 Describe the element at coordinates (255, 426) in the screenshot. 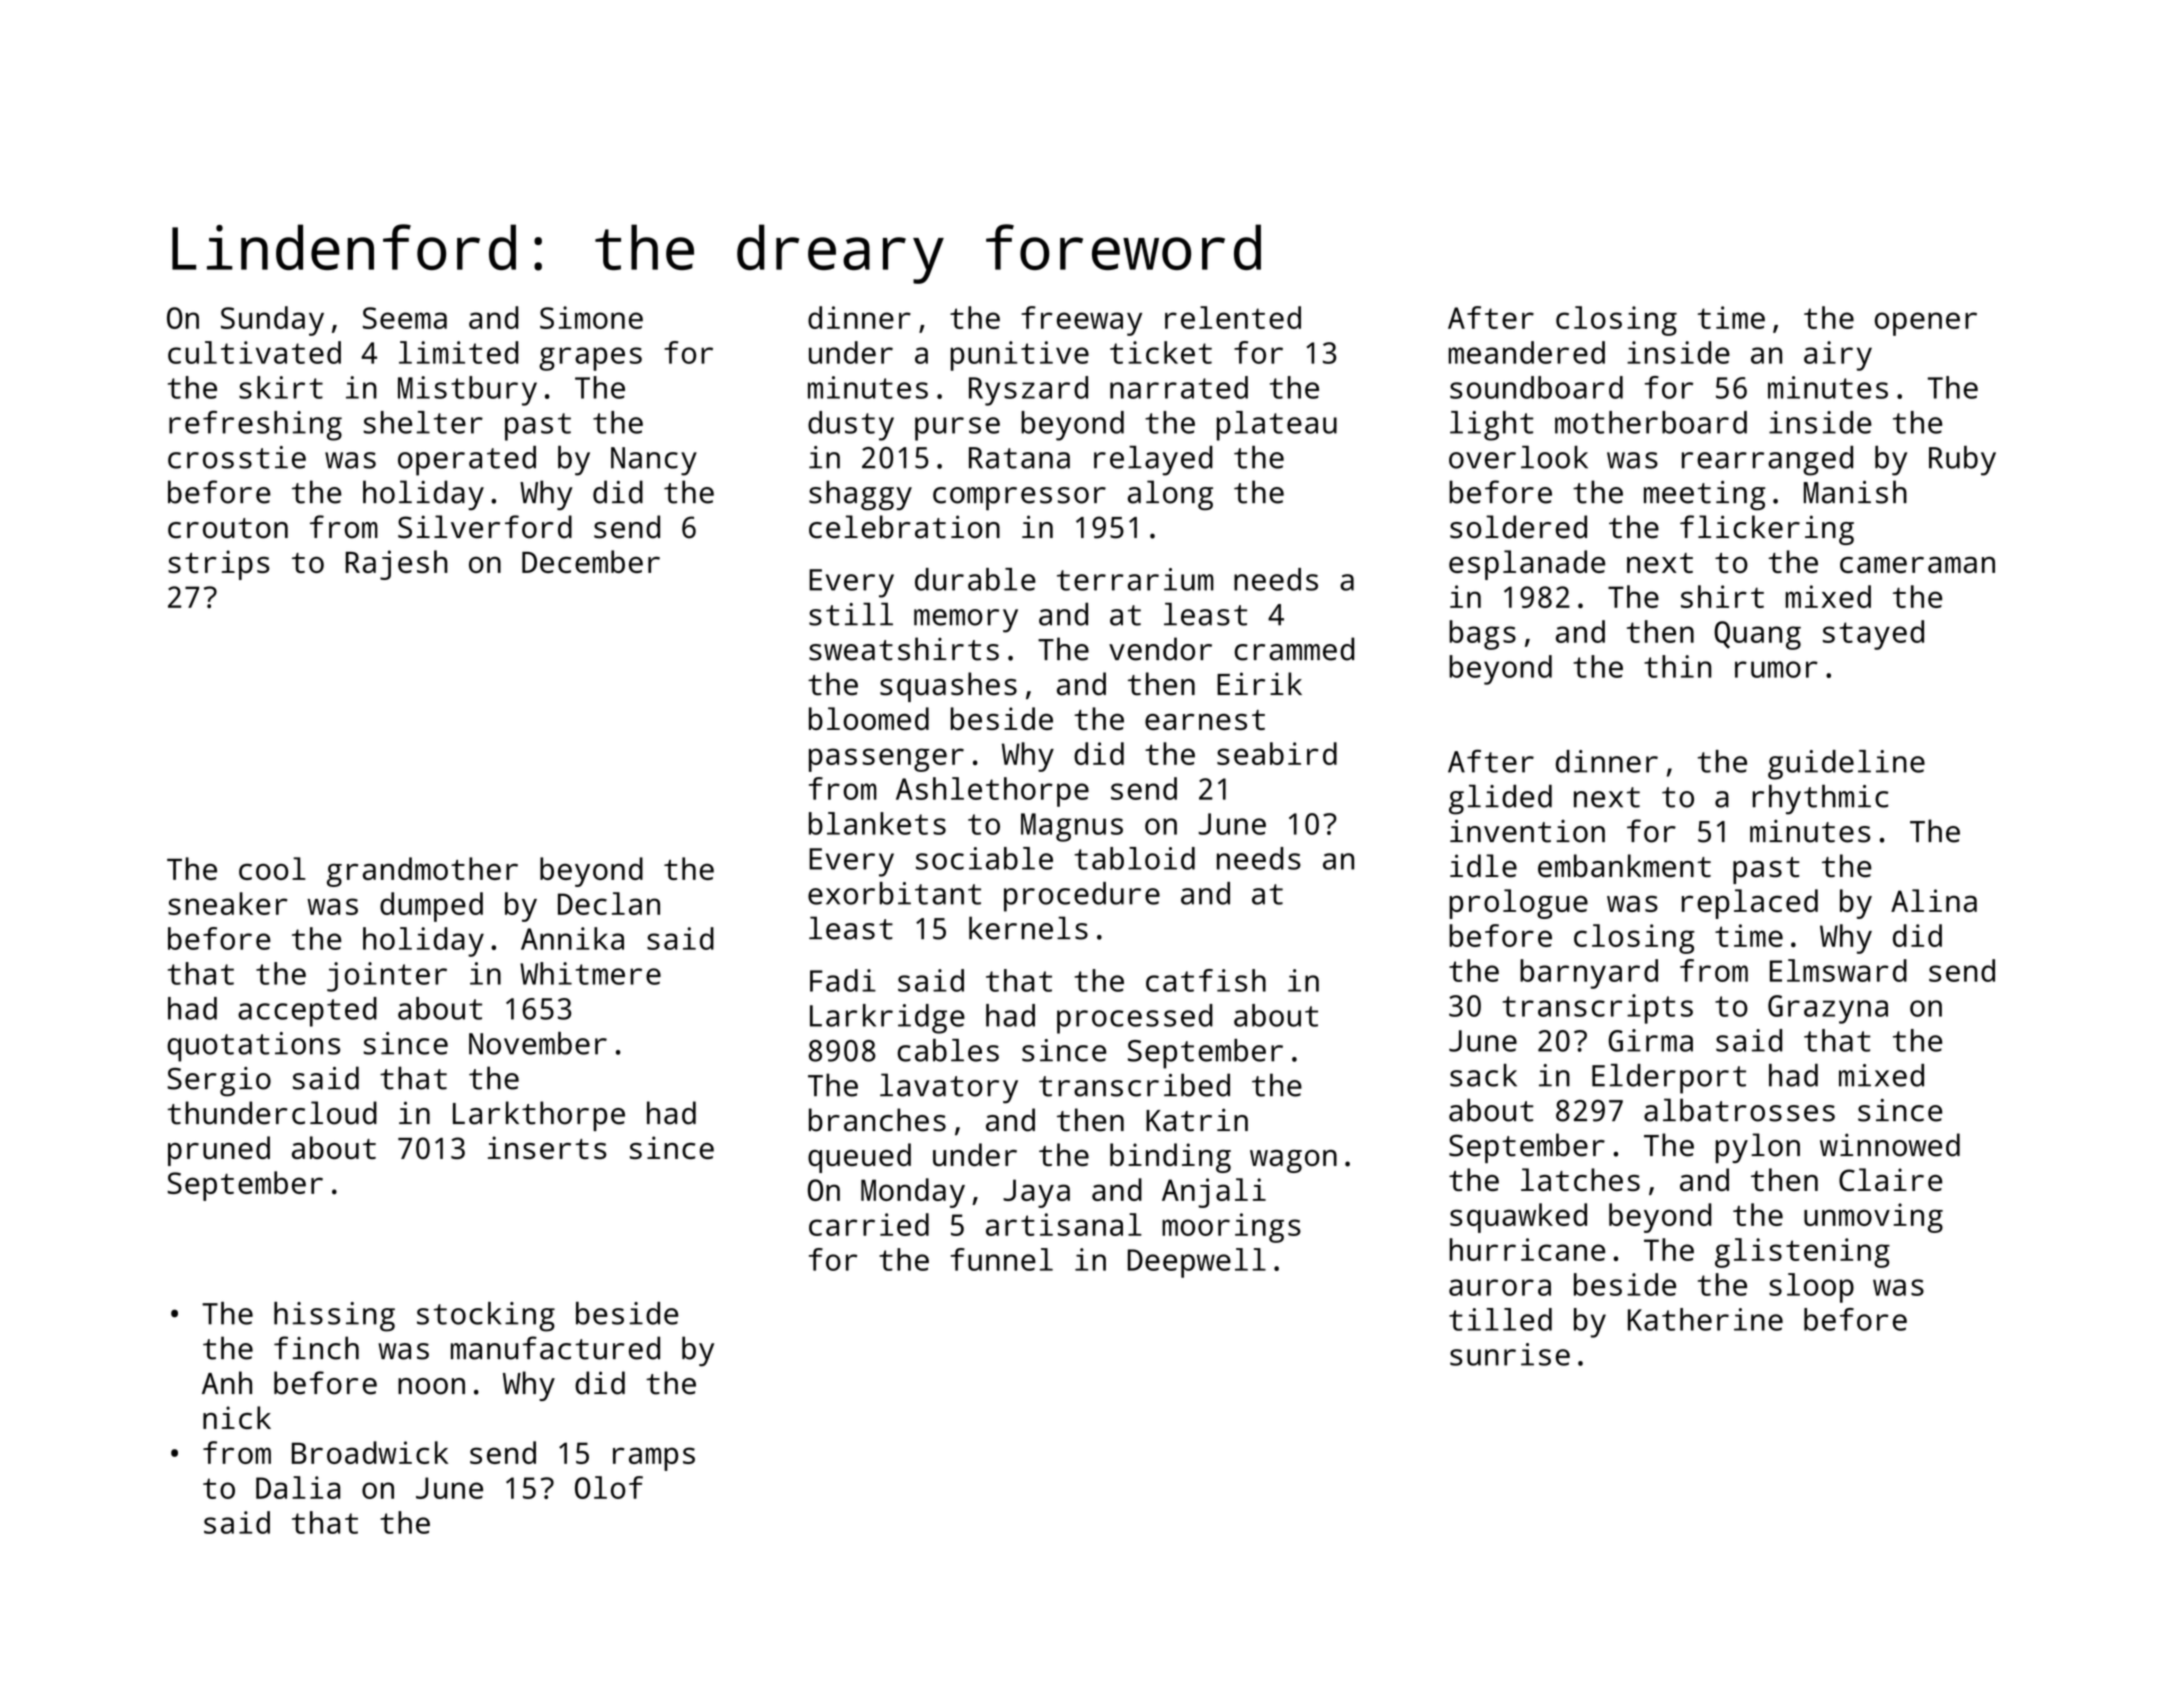

I see `refreshing` at that location.
